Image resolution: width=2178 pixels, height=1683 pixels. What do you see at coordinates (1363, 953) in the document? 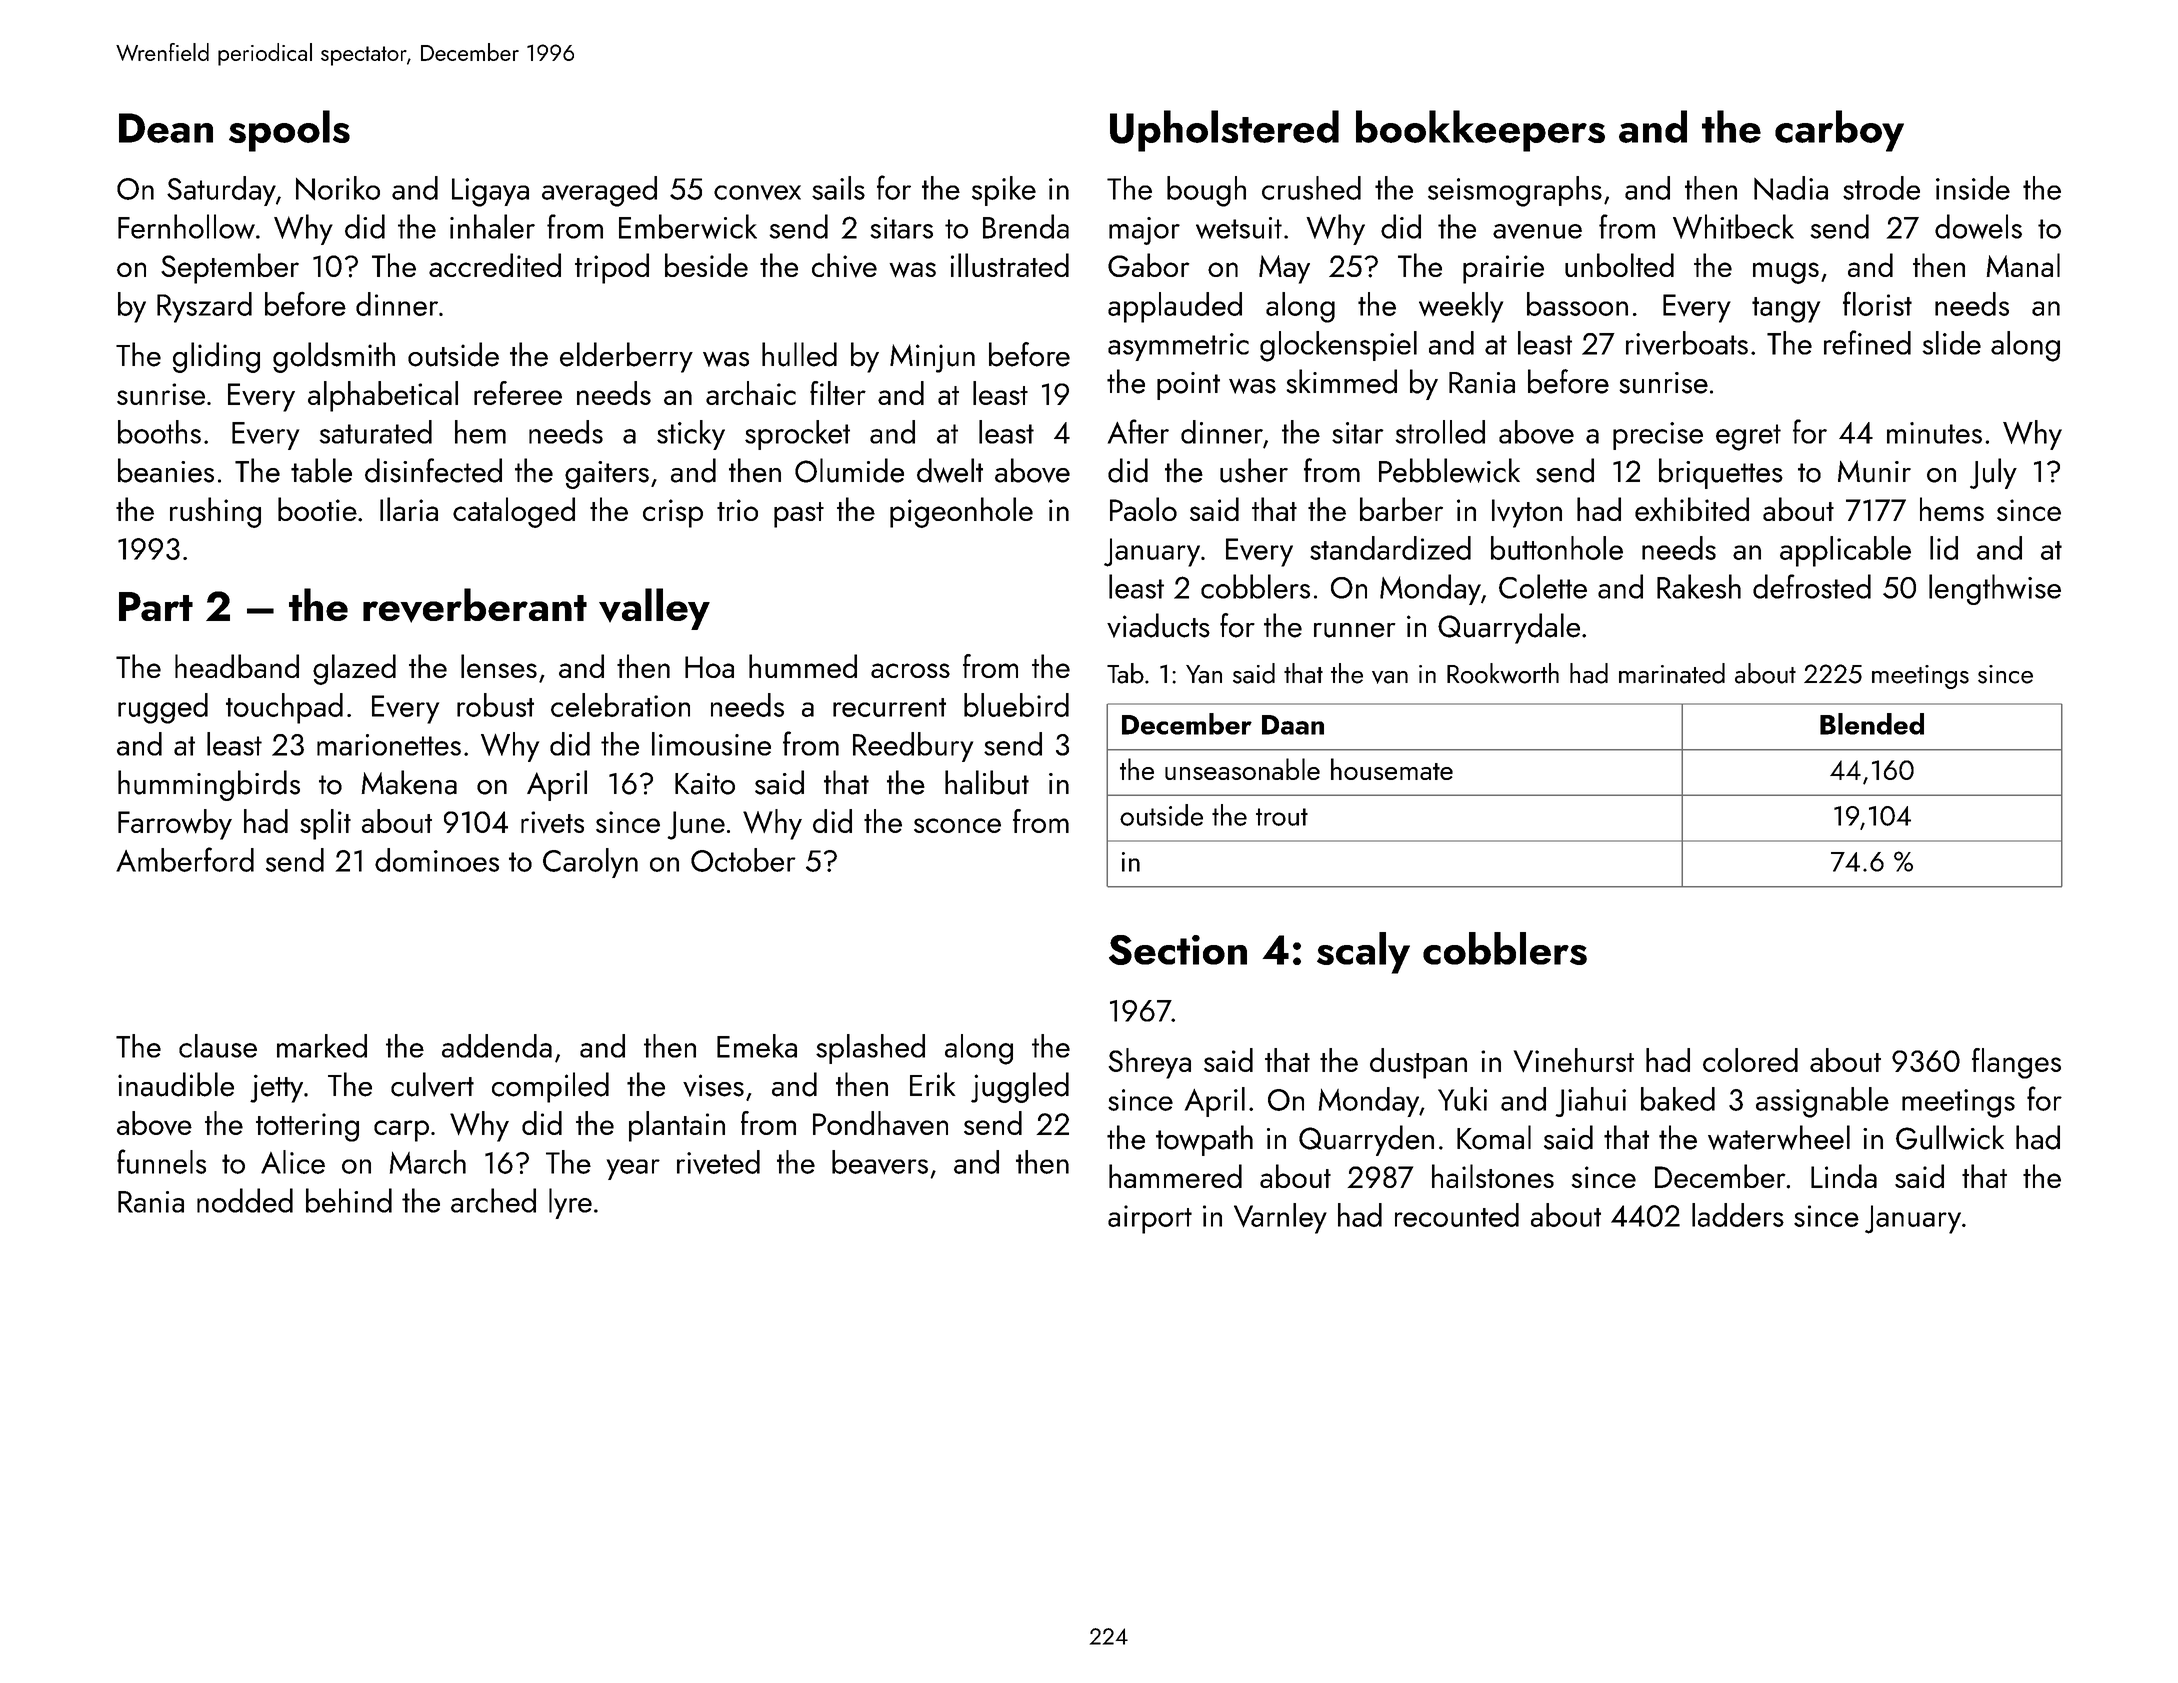
I see `scaly` at bounding box center [1363, 953].
